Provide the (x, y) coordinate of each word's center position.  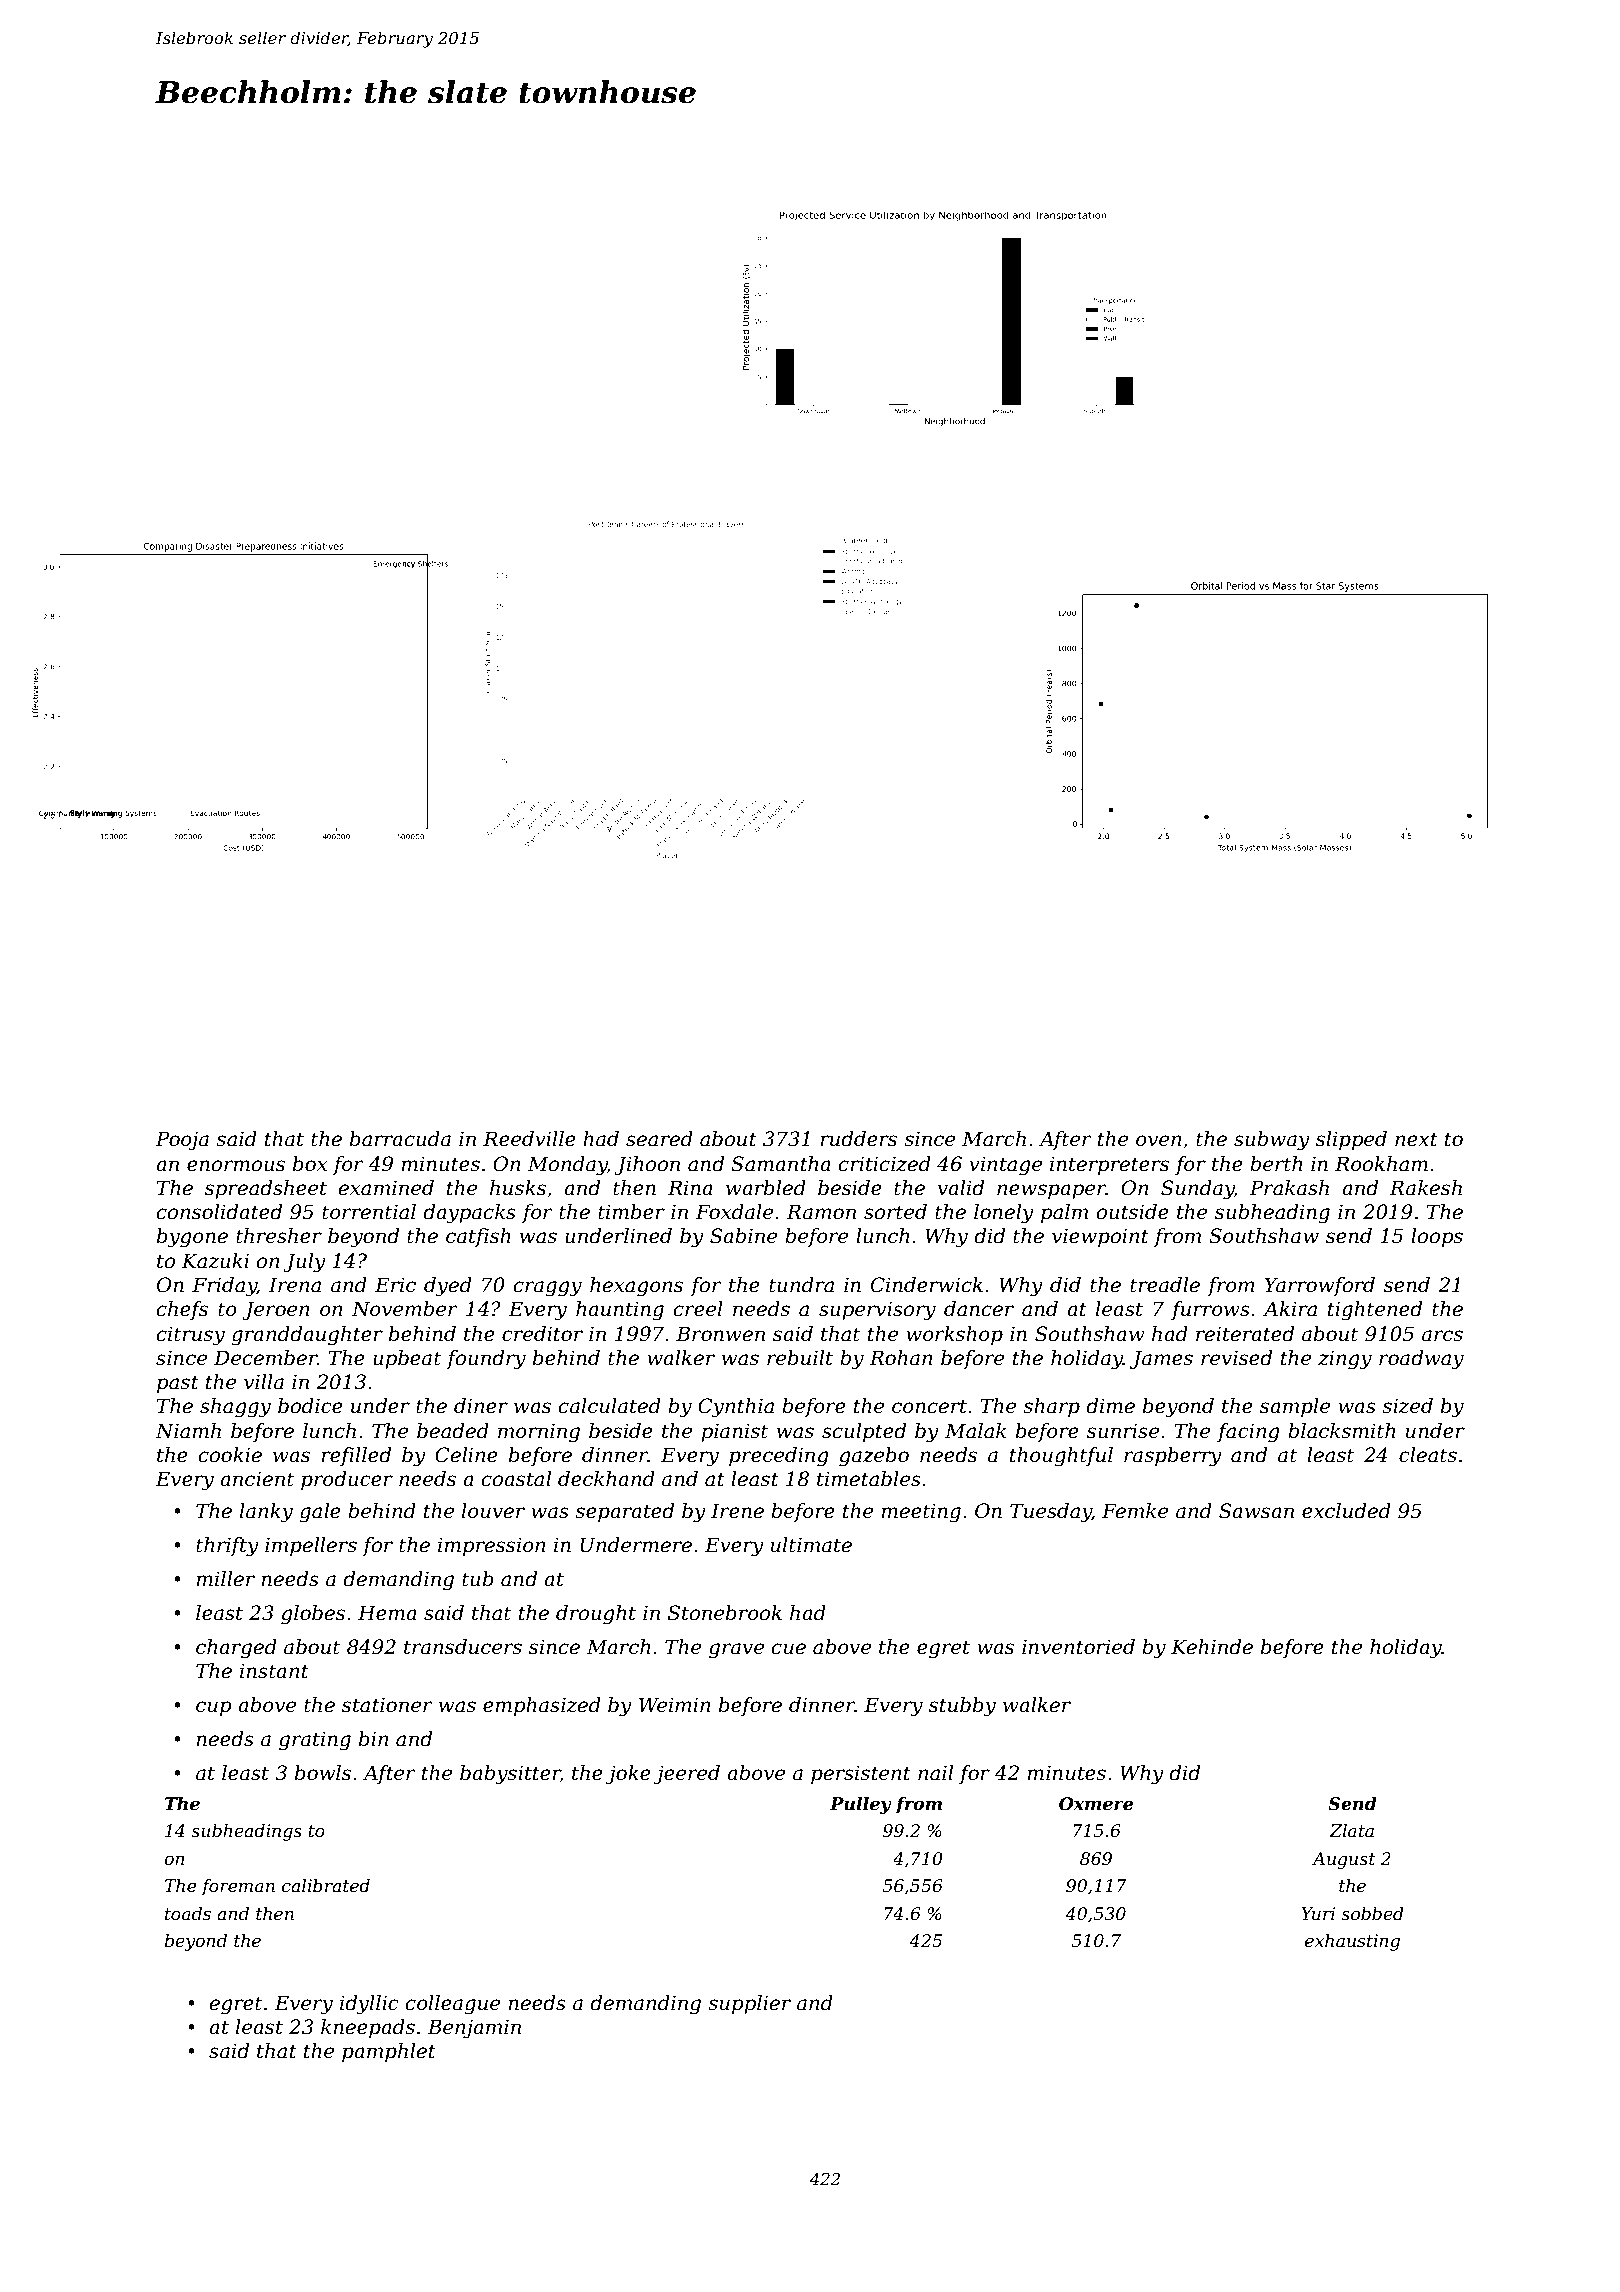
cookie (230, 1455)
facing (1248, 1433)
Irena (294, 1285)
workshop (954, 1335)
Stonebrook (725, 1613)
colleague (453, 2005)
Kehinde (1212, 1647)
